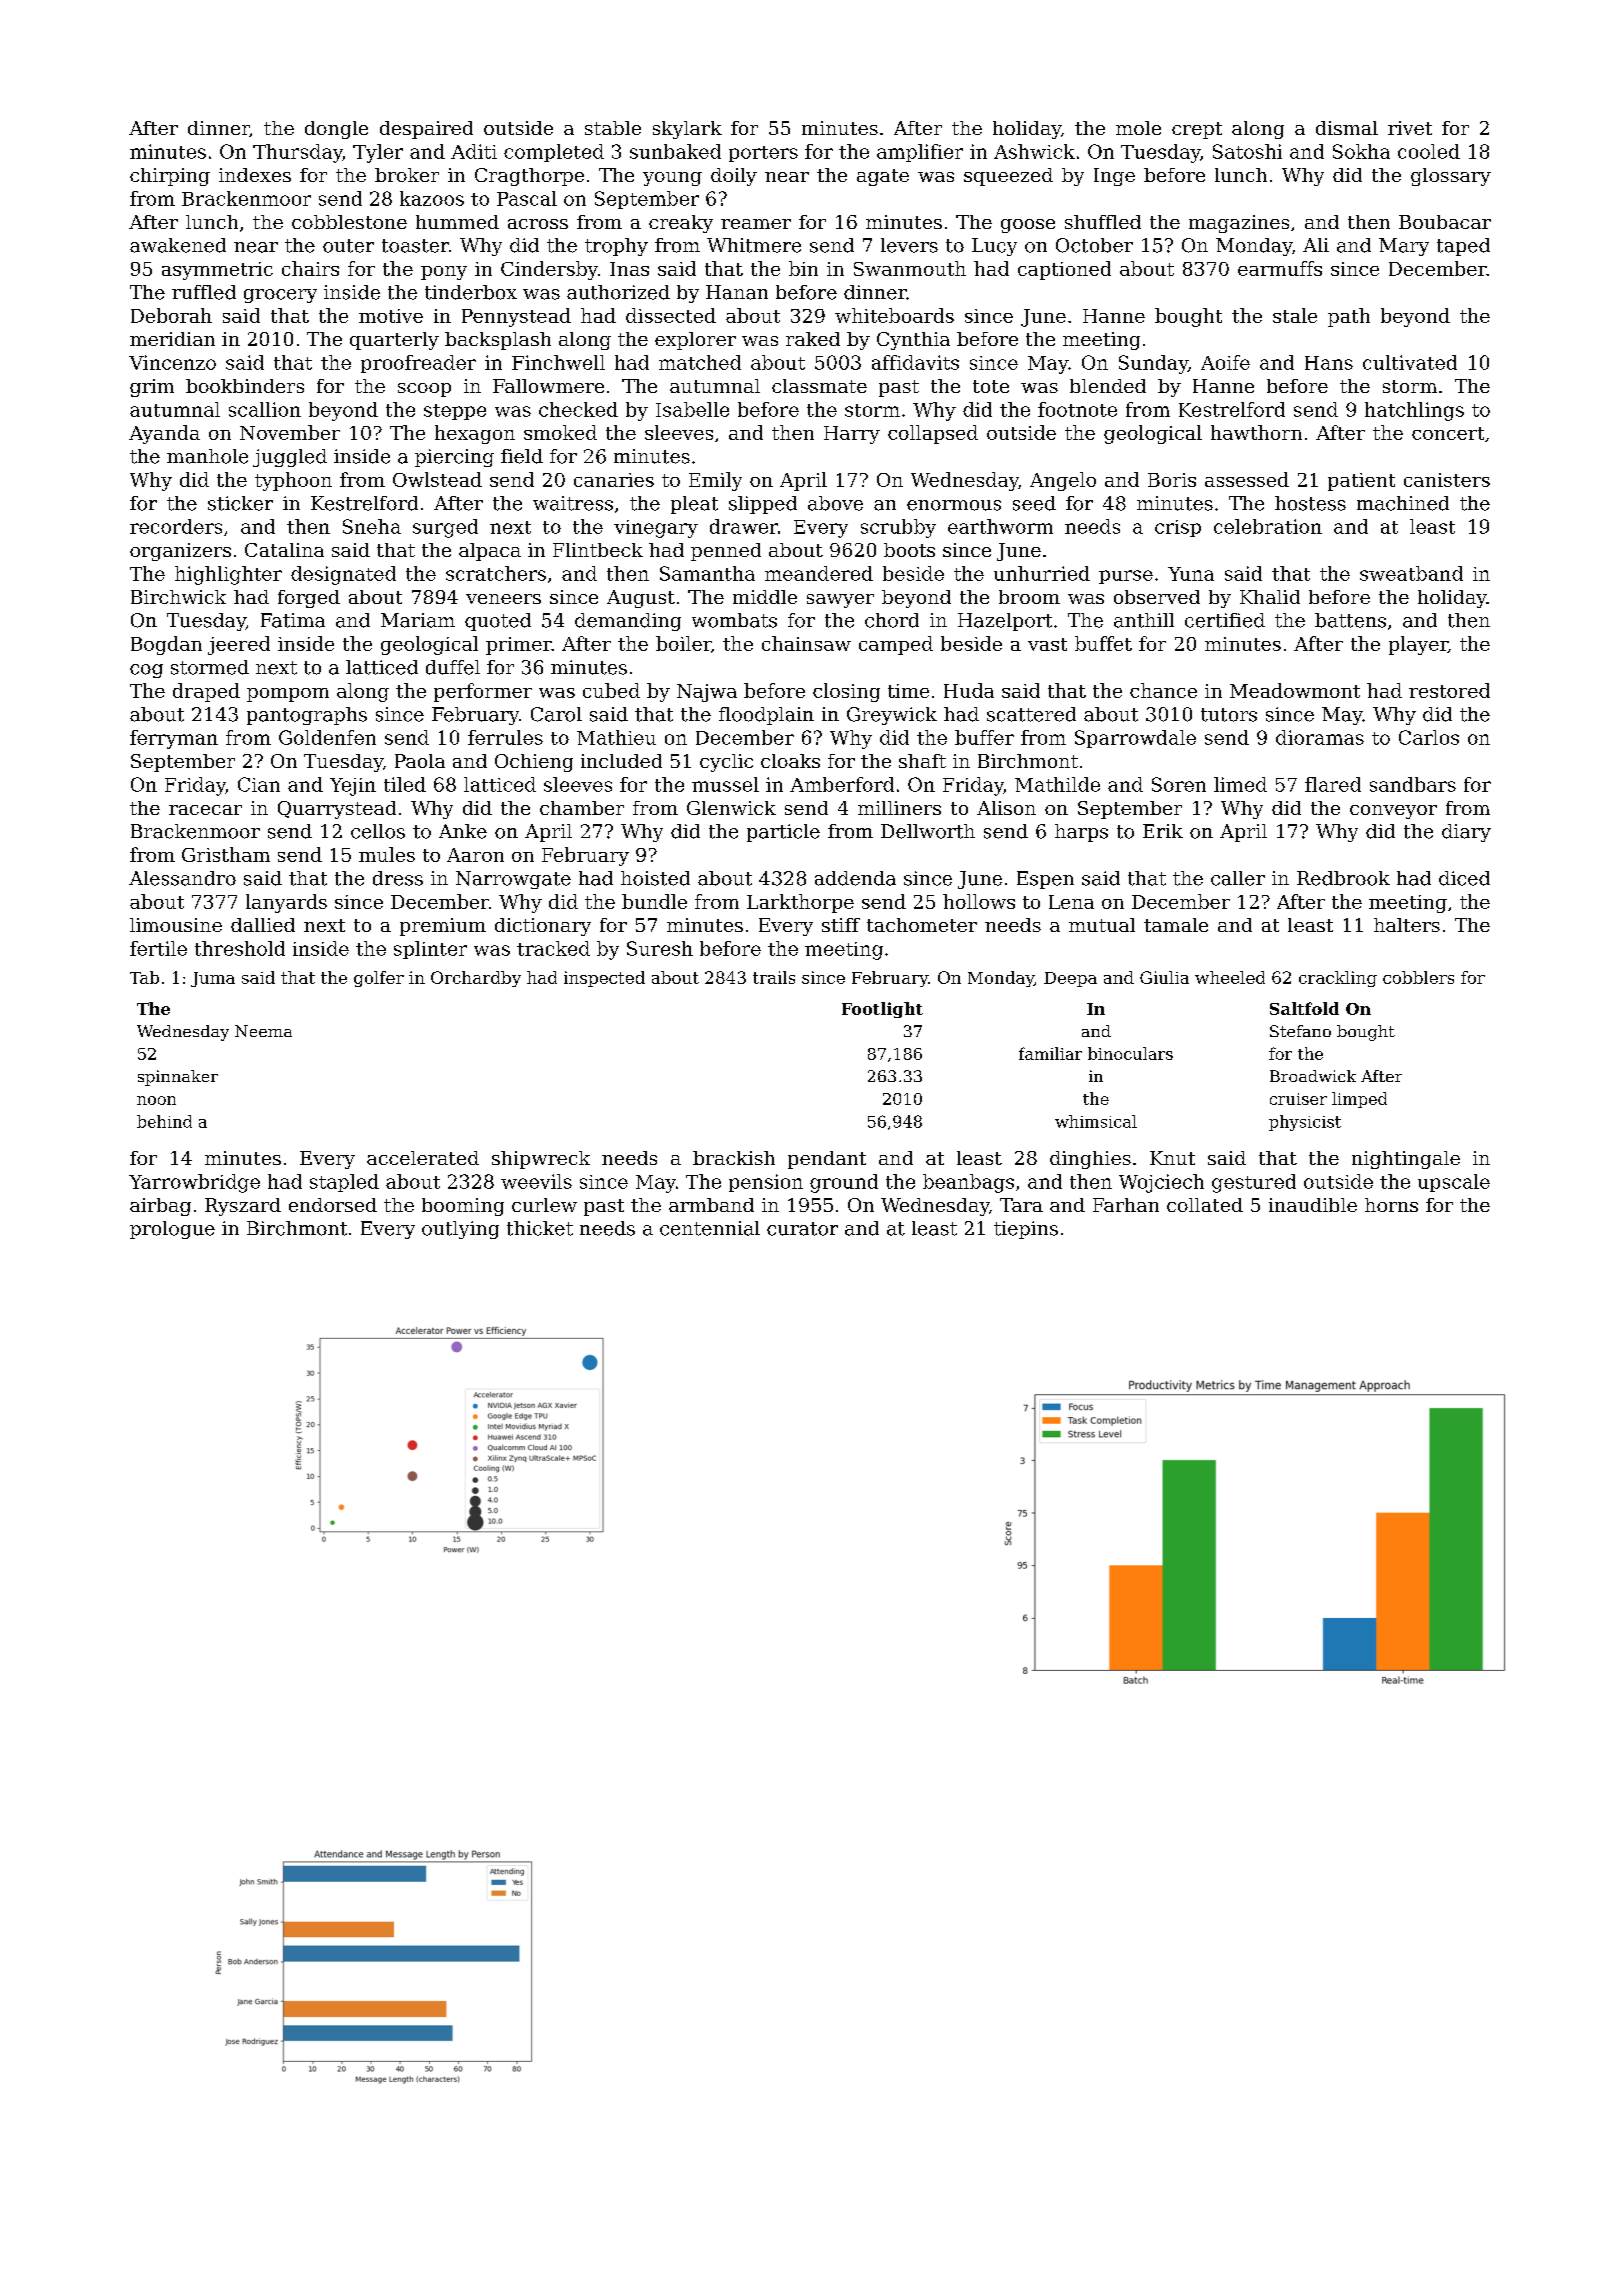 This screenshot has width=1620, height=2292. Describe the element at coordinates (855, 878) in the screenshot. I see `addenda` at that location.
